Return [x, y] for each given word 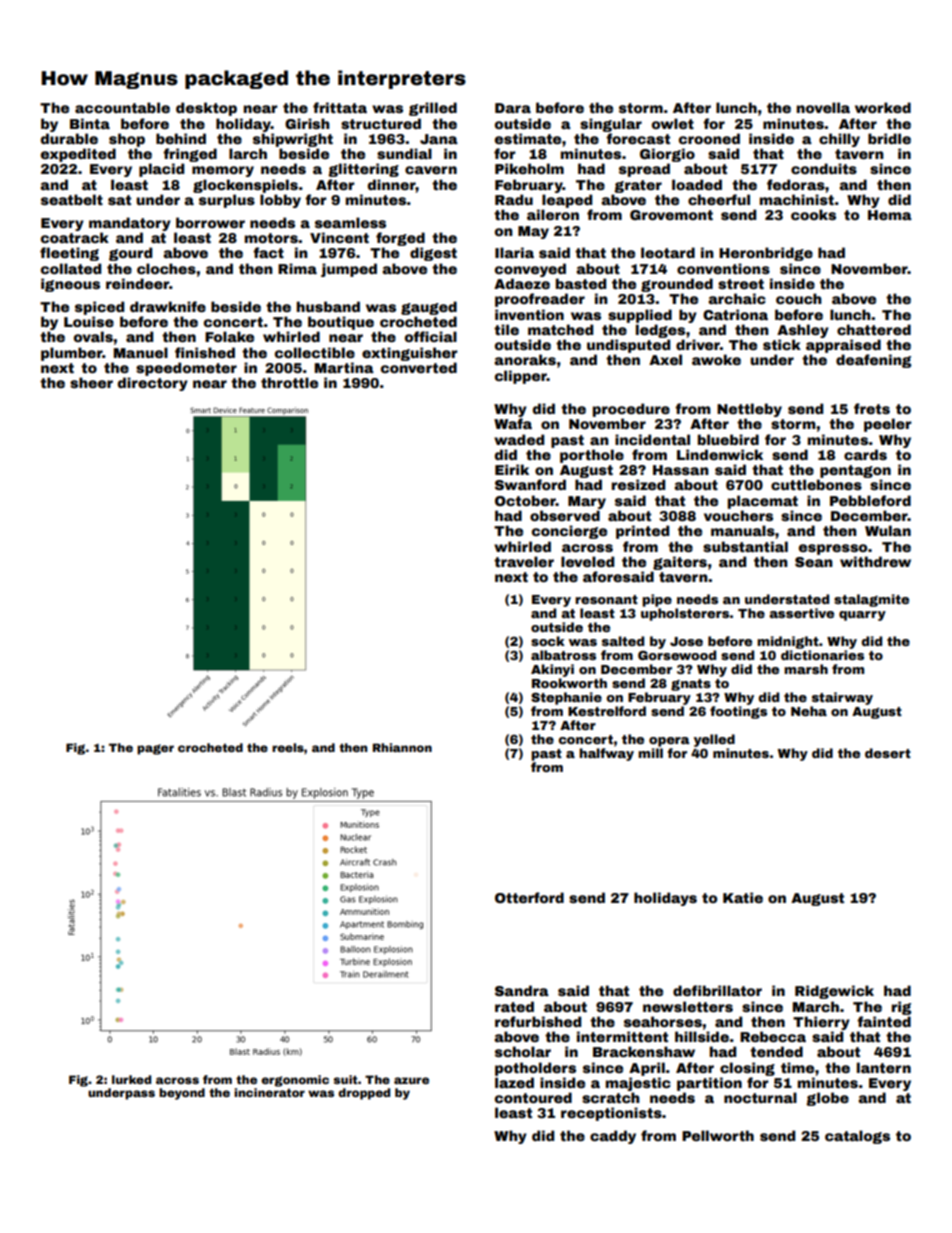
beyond [182, 1094]
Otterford [529, 897]
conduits [824, 168]
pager [155, 749]
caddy [613, 1137]
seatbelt [72, 199]
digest [433, 254]
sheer [91, 382]
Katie [743, 897]
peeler [887, 425]
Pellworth [718, 1135]
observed [565, 515]
